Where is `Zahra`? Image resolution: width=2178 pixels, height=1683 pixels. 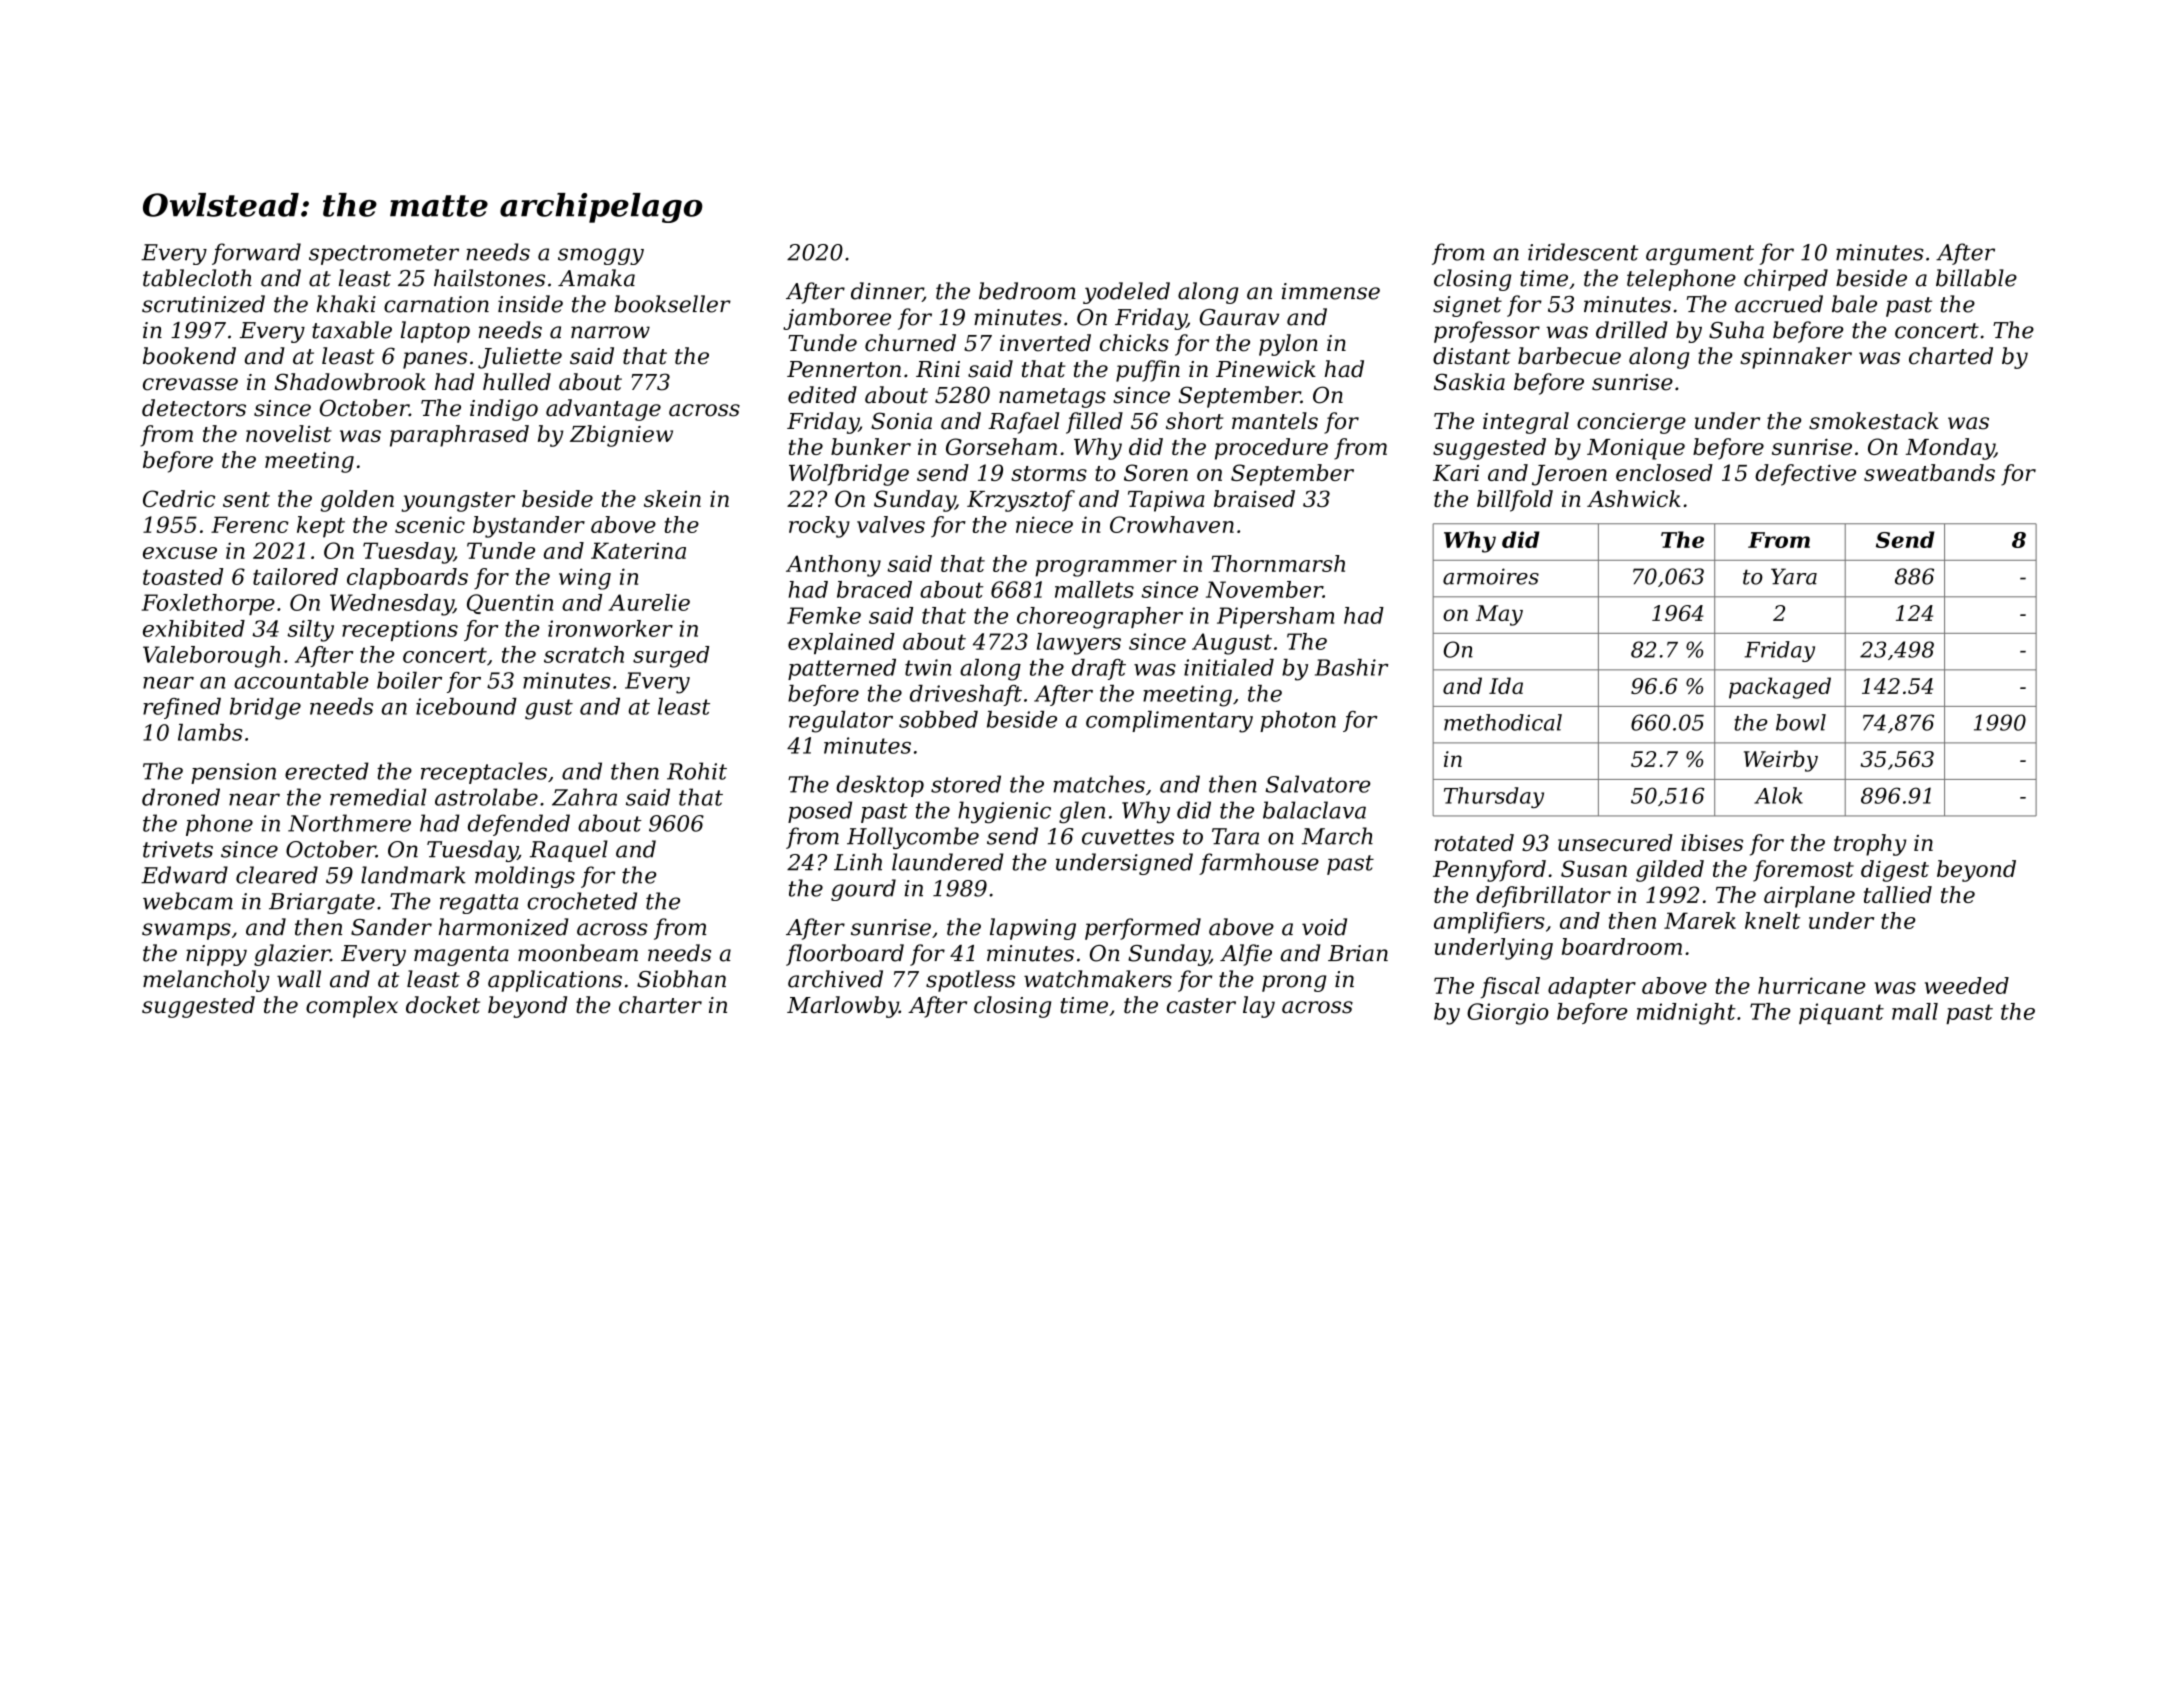
Zahra is located at coordinates (584, 797).
